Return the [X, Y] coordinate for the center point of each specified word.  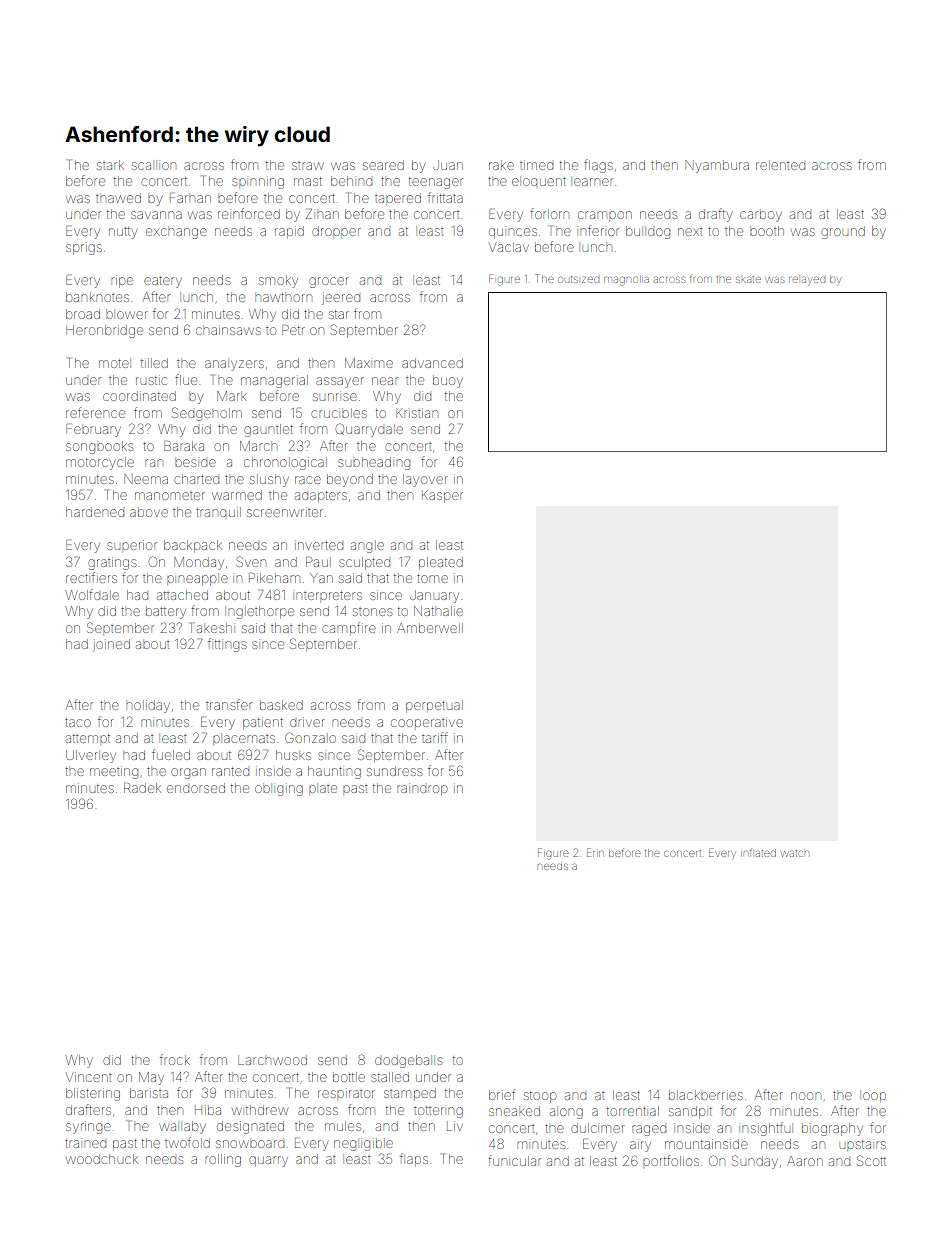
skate [748, 279]
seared [383, 165]
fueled [171, 754]
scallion [154, 166]
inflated [758, 852]
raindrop [422, 790]
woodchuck [102, 1159]
